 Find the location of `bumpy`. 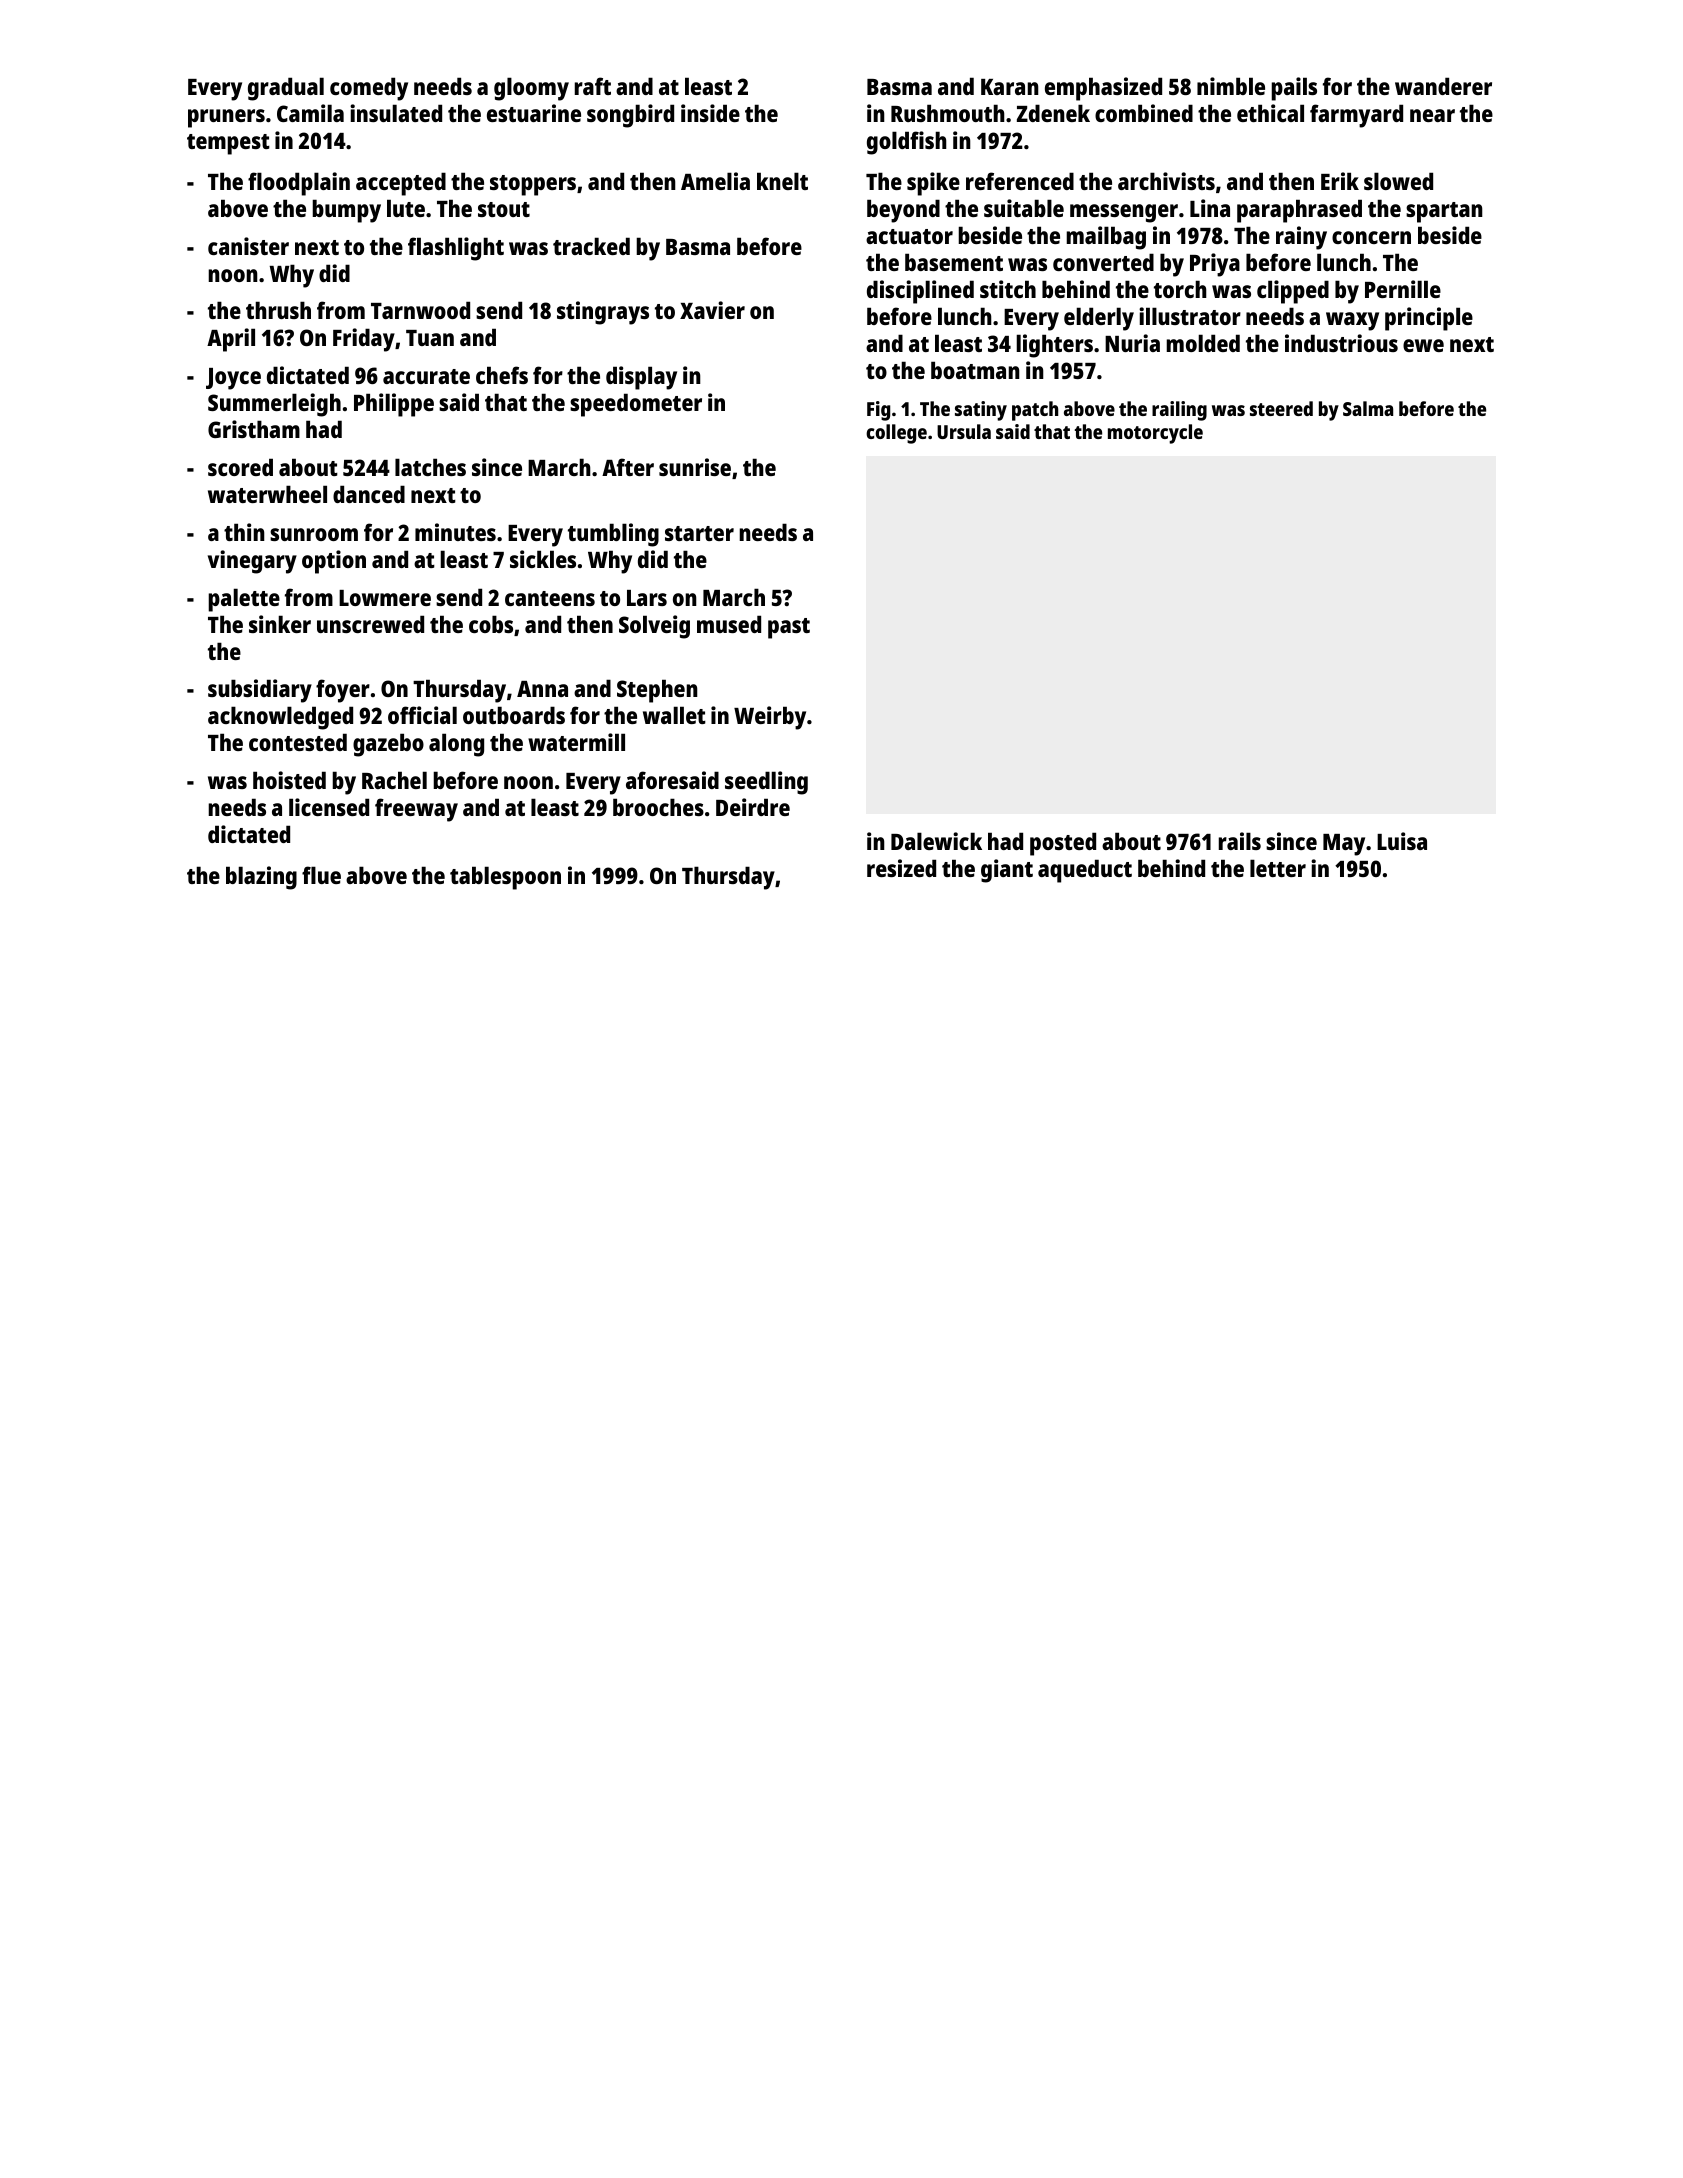

bumpy is located at coordinates (346, 211).
